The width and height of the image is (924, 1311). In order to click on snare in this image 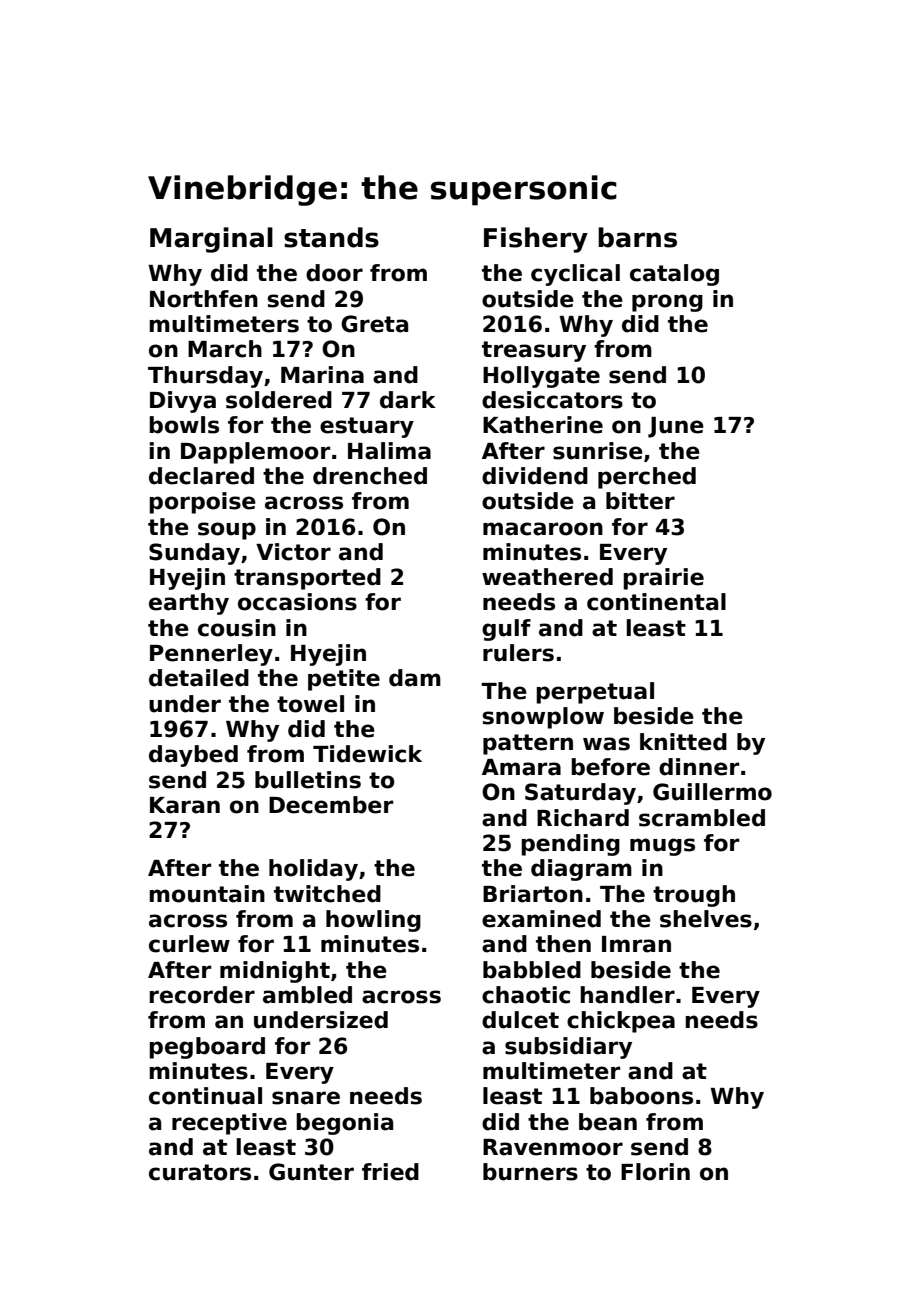, I will do `click(306, 1098)`.
